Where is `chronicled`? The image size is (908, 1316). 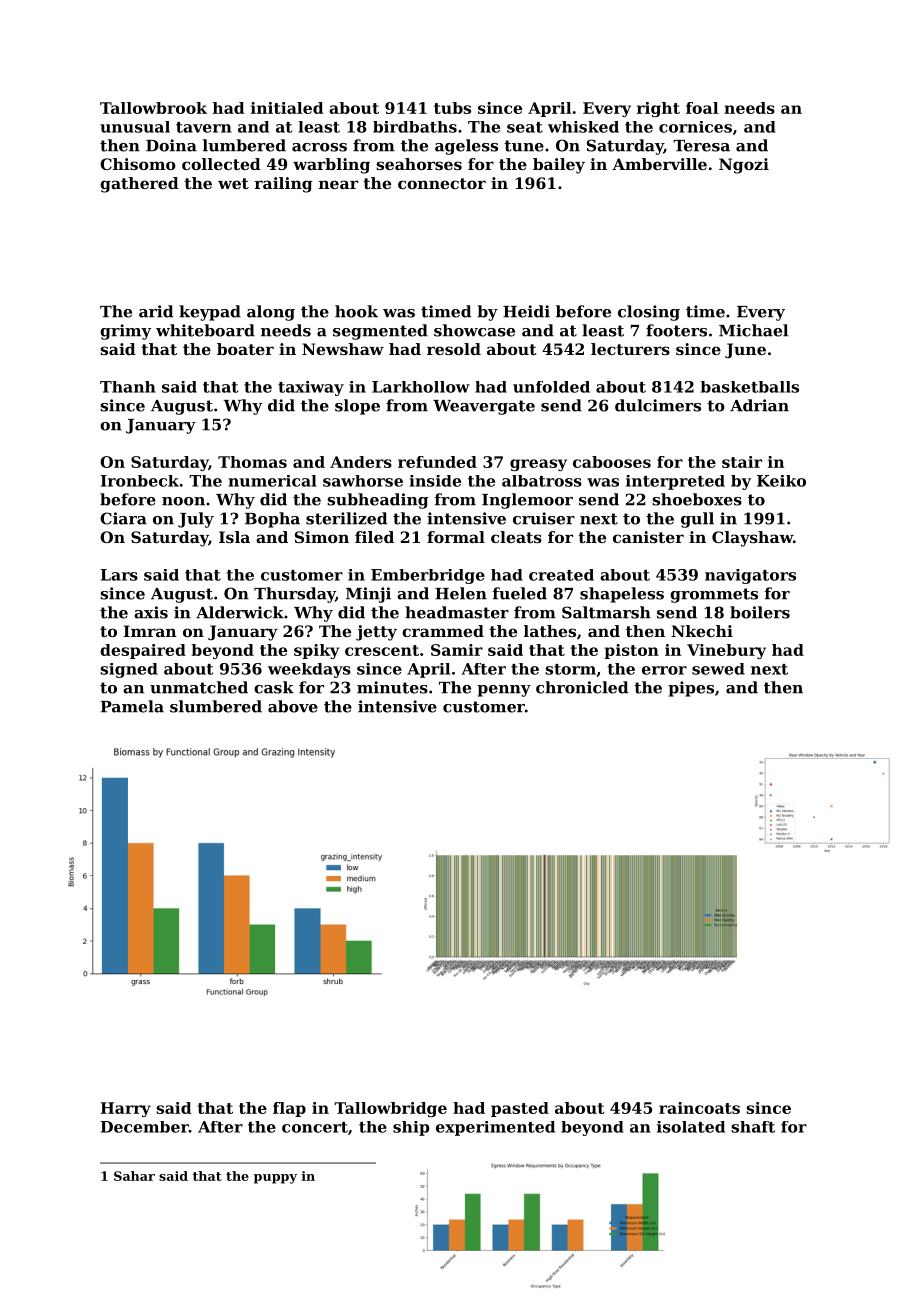
chronicled is located at coordinates (582, 687).
